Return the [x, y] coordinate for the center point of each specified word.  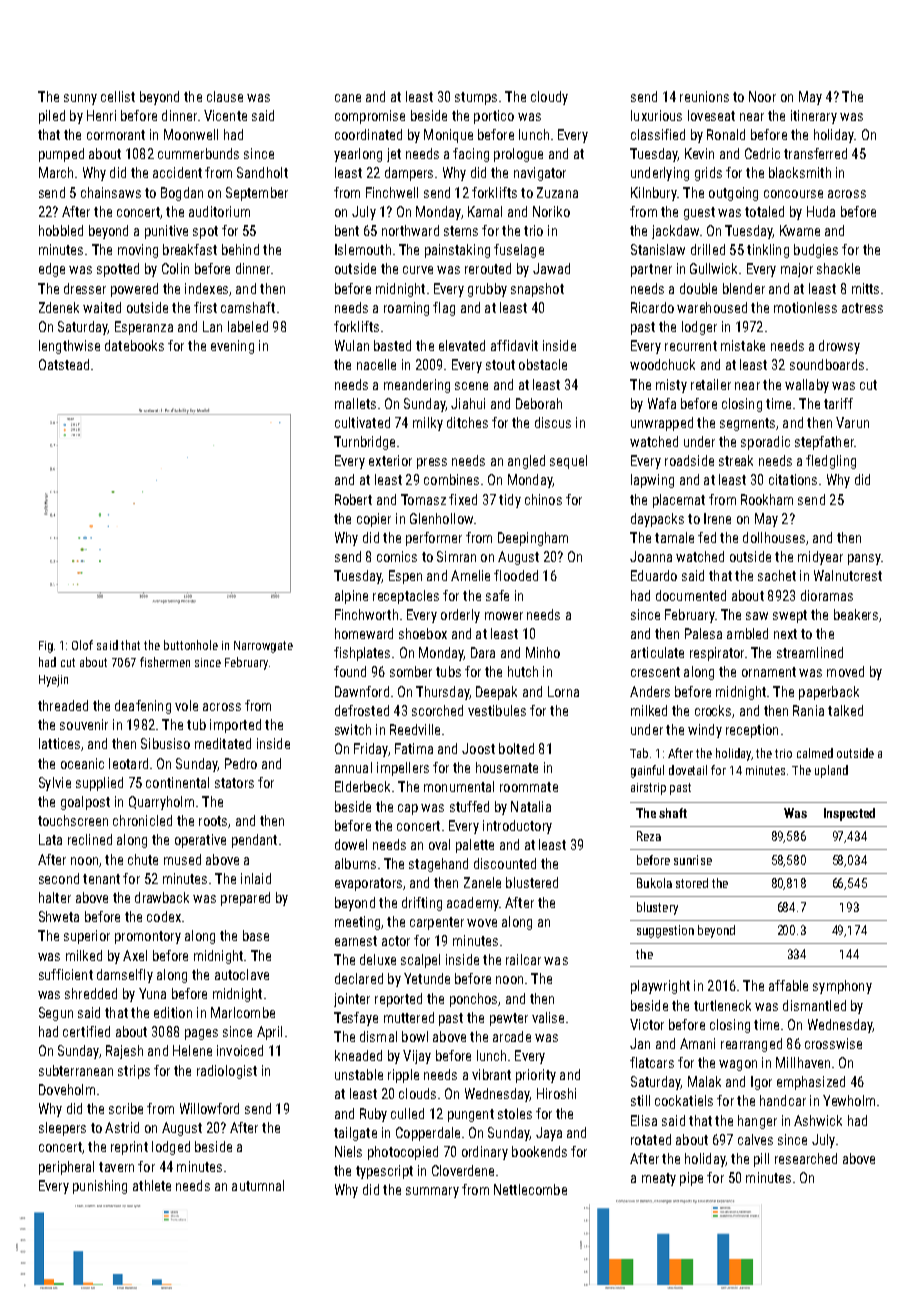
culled [407, 1113]
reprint [129, 1148]
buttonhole [191, 645]
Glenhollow [441, 518]
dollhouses [774, 537]
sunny [80, 99]
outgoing [733, 194]
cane [348, 98]
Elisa [644, 1120]
